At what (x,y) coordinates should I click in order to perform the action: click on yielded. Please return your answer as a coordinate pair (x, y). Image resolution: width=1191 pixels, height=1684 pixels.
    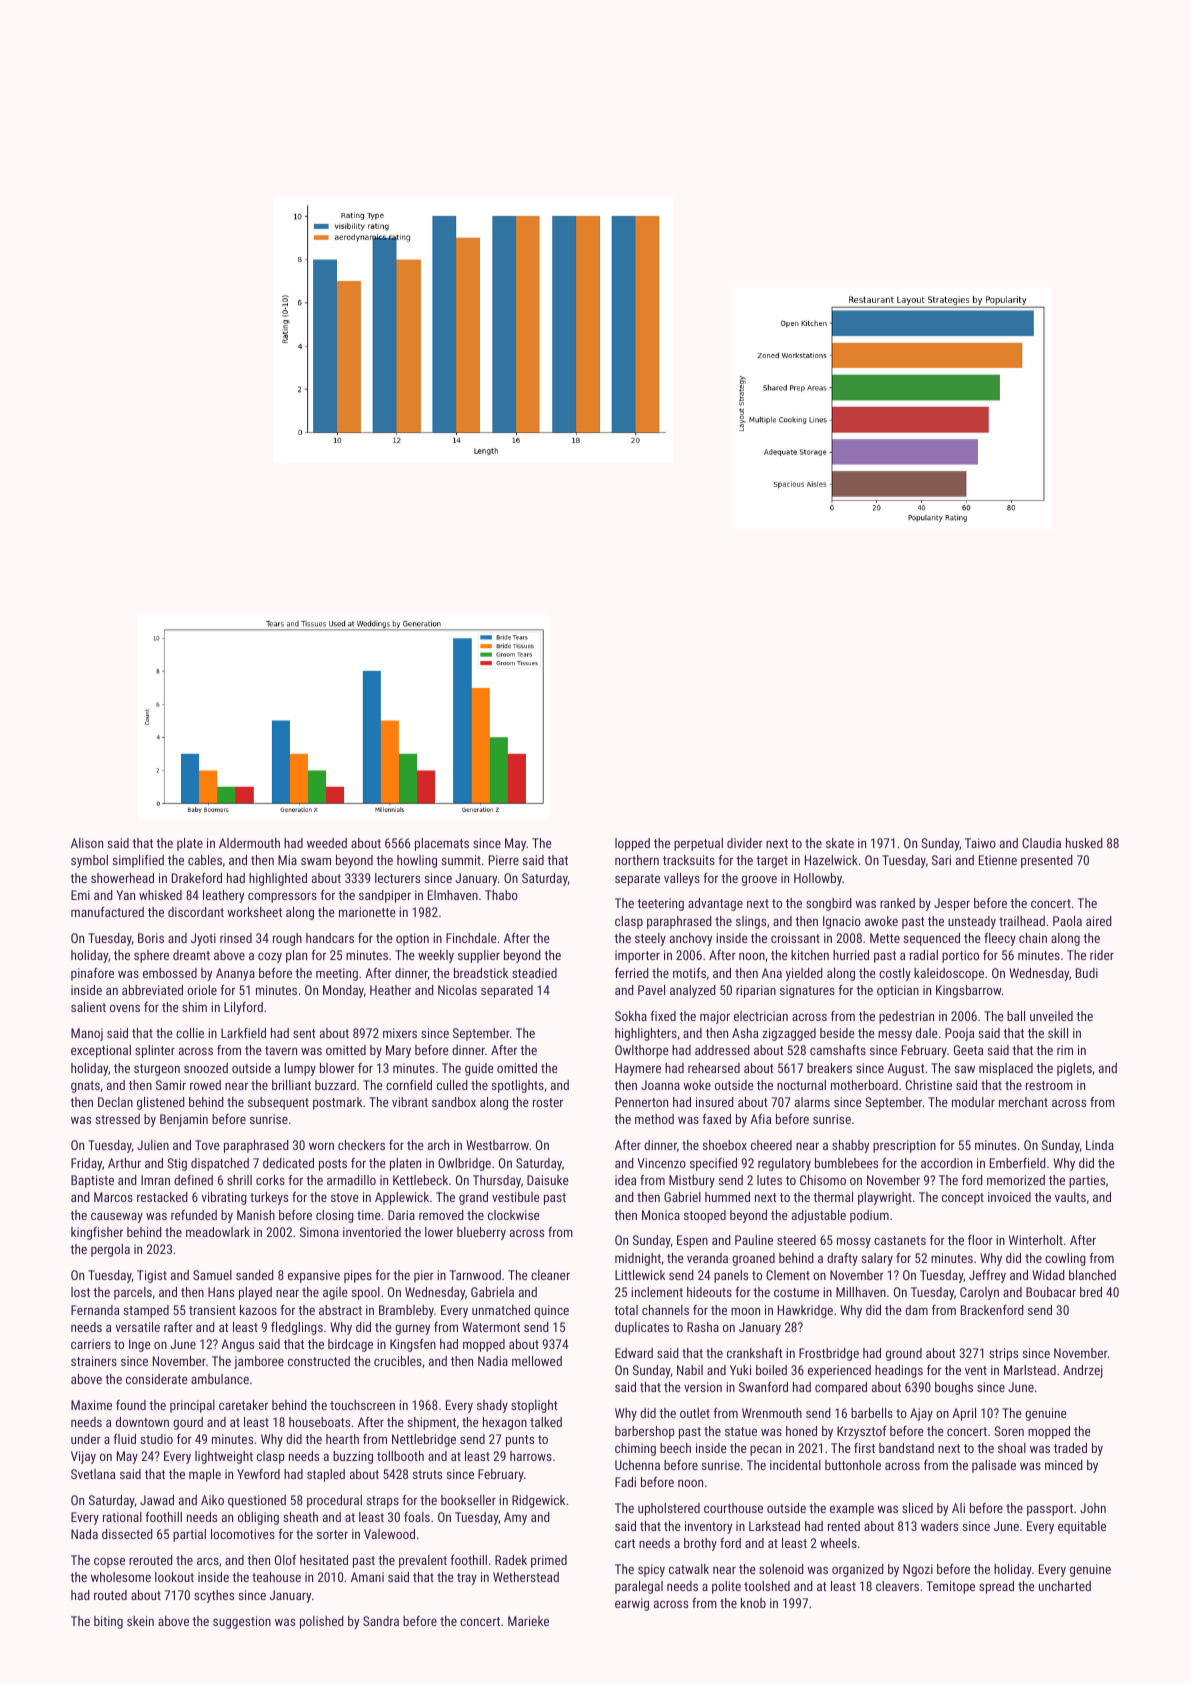
    Looking at the image, I should click on (804, 974).
